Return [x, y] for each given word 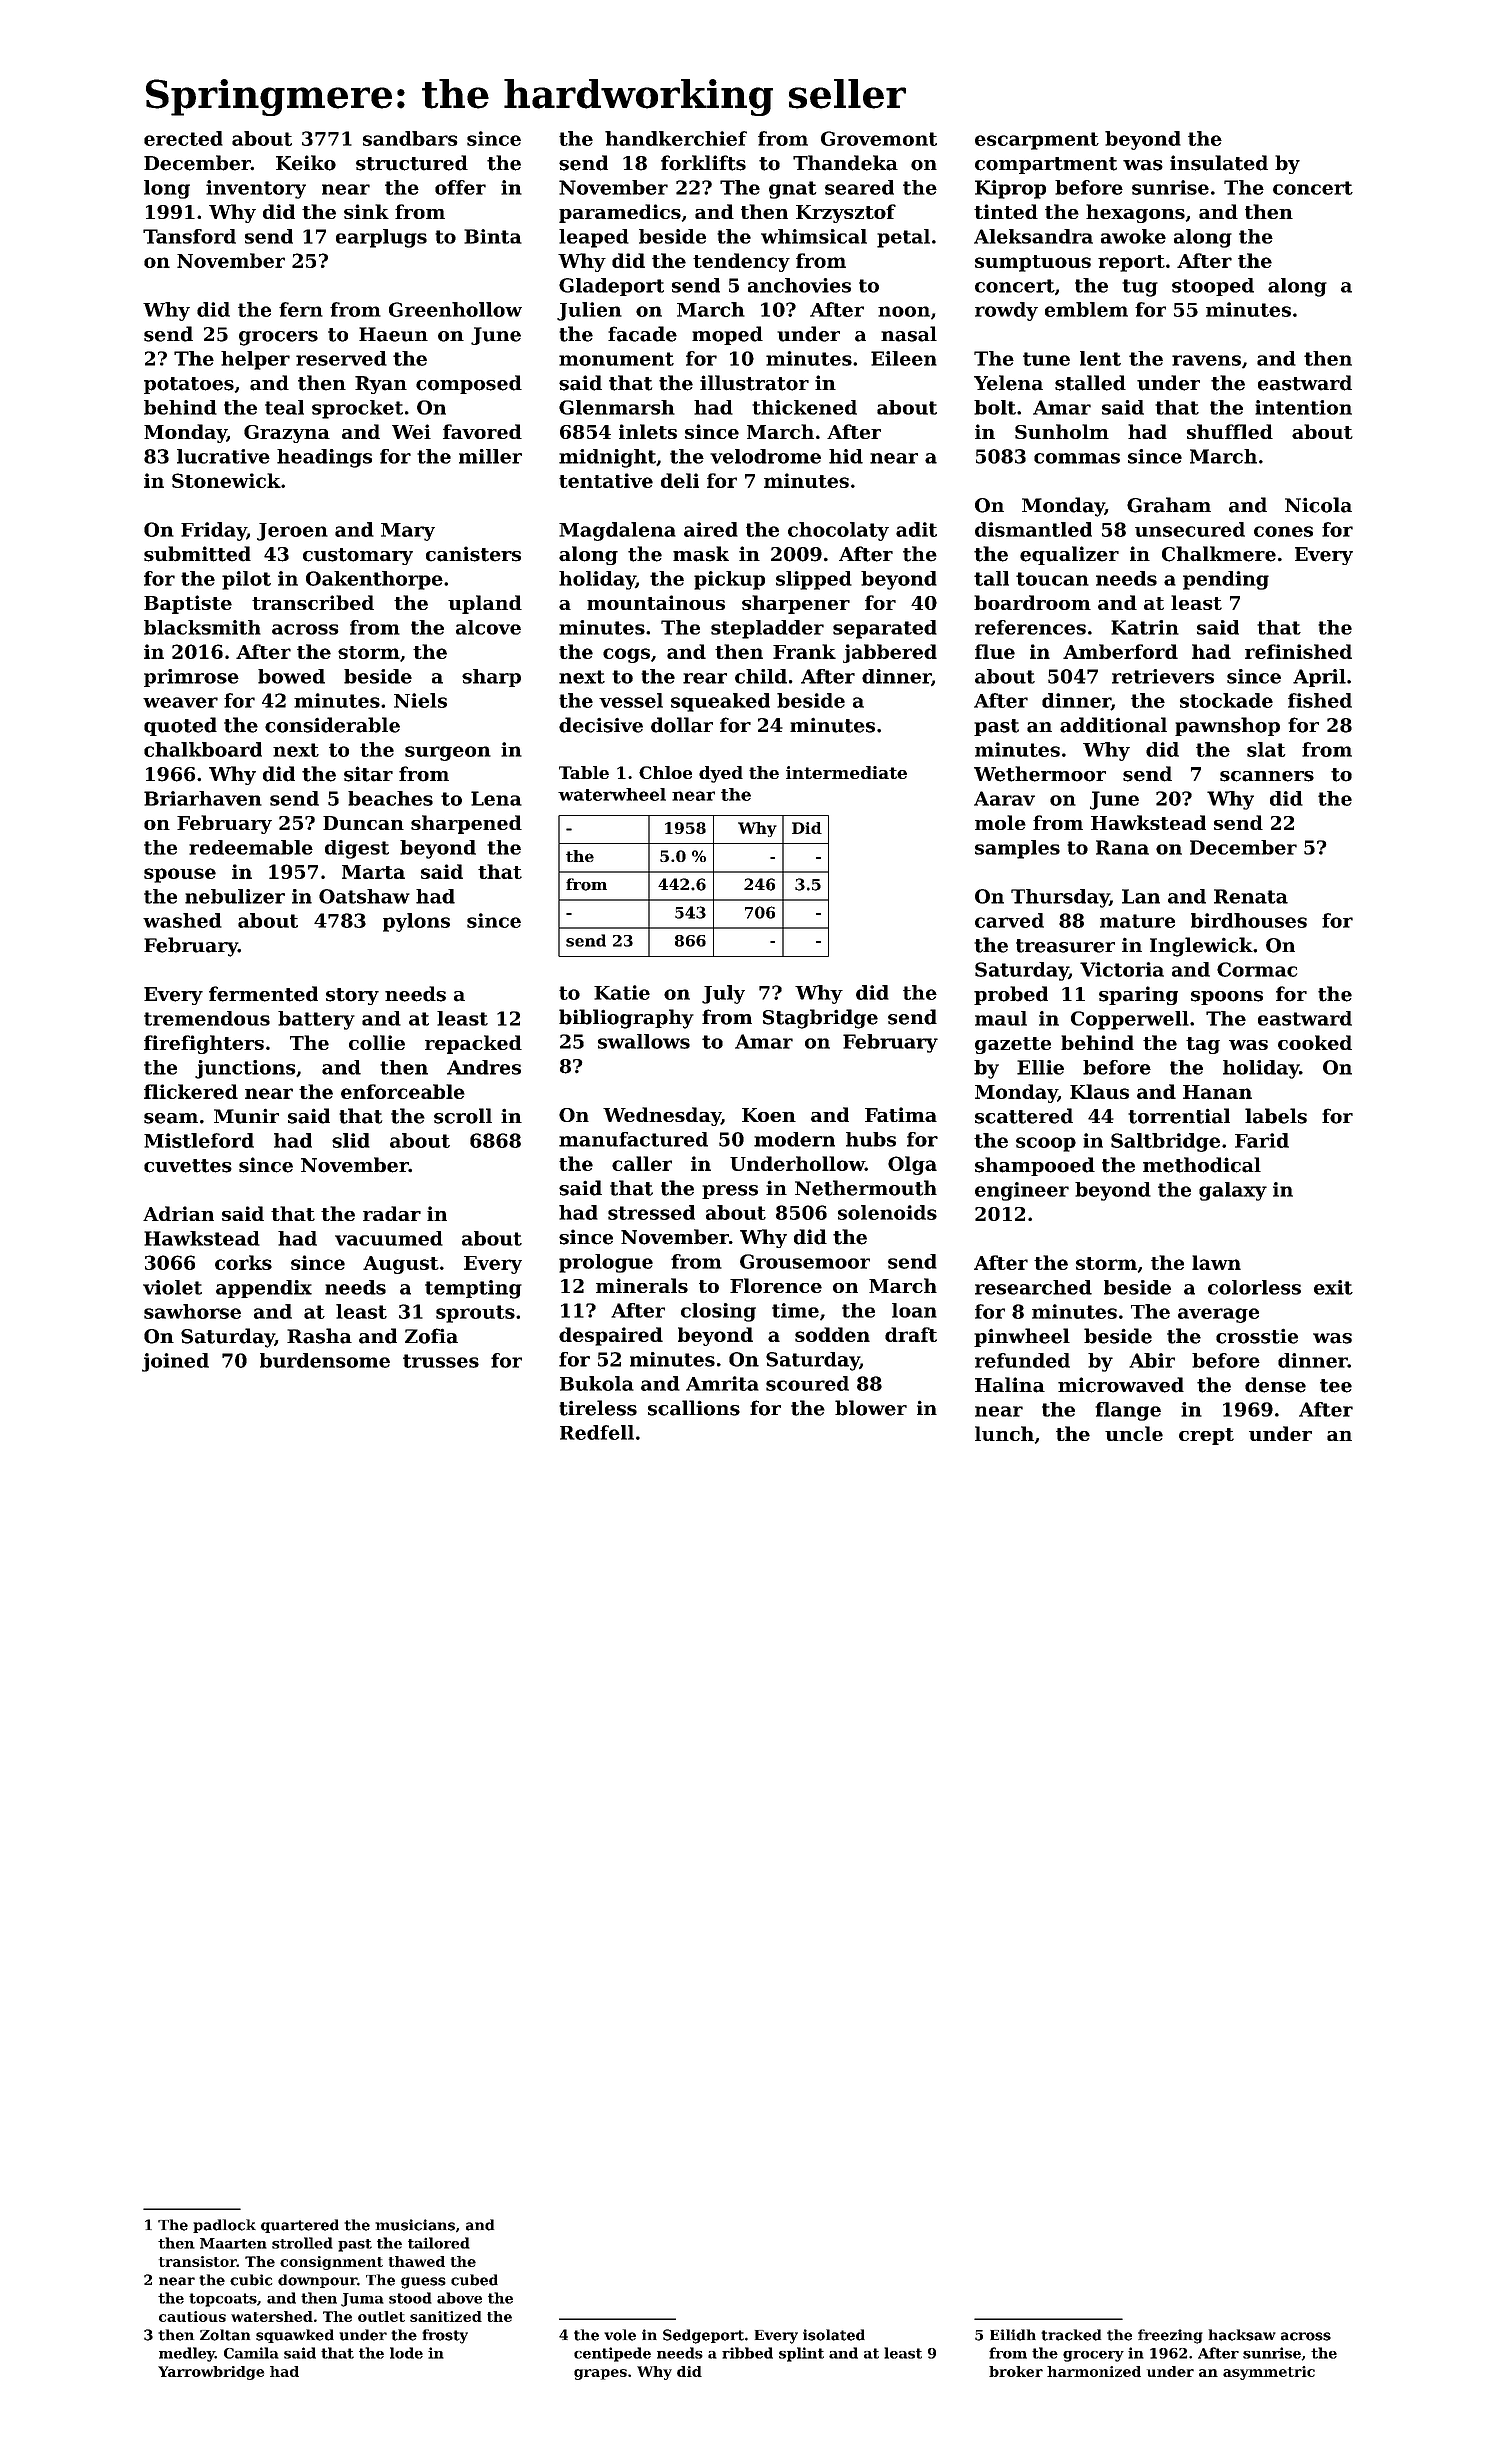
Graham [1169, 505]
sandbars [410, 138]
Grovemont [879, 138]
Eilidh [1013, 2335]
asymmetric [1269, 2373]
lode [406, 2353]
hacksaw [1242, 2335]
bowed [291, 676]
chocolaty [838, 531]
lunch [1004, 1433]
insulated [1219, 163]
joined [175, 1362]
